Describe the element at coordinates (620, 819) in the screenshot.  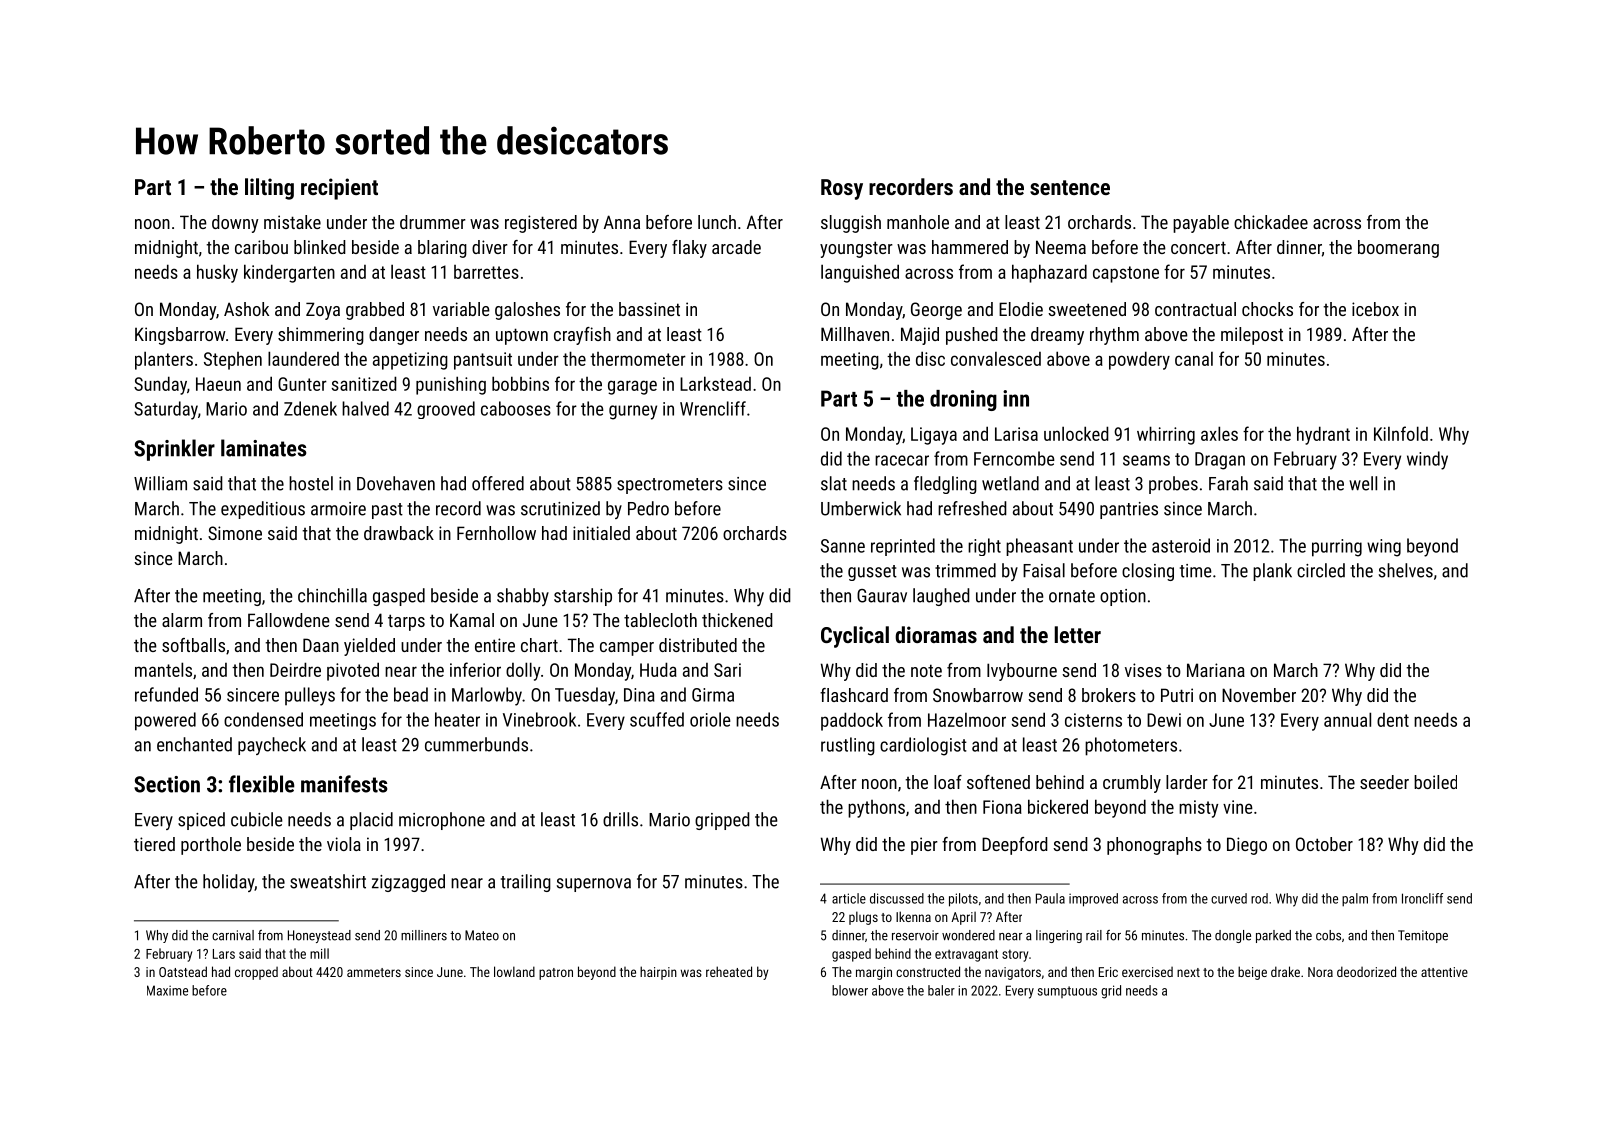
I see `drills` at that location.
